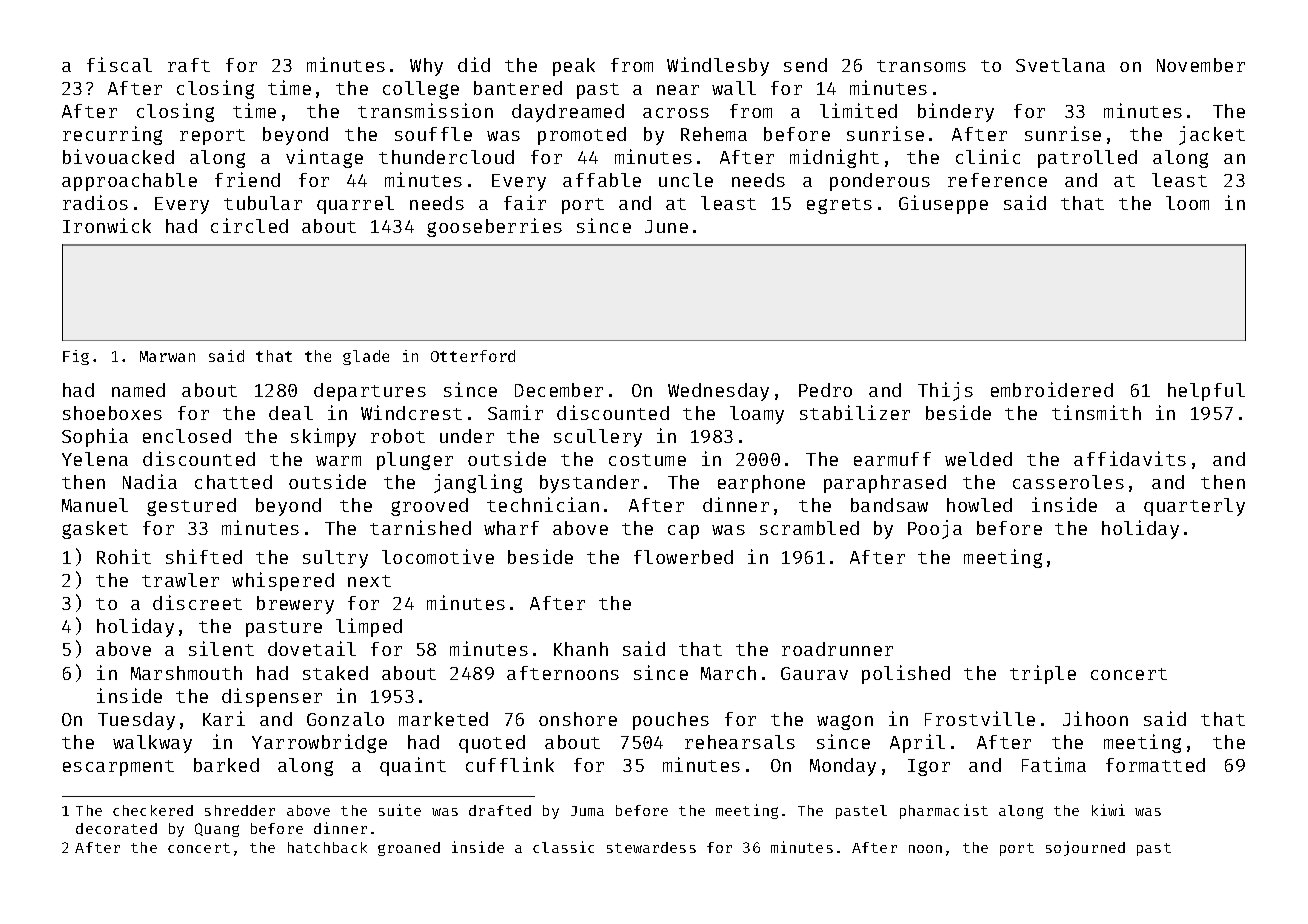 The image size is (1308, 924). I want to click on technician, so click(543, 504).
